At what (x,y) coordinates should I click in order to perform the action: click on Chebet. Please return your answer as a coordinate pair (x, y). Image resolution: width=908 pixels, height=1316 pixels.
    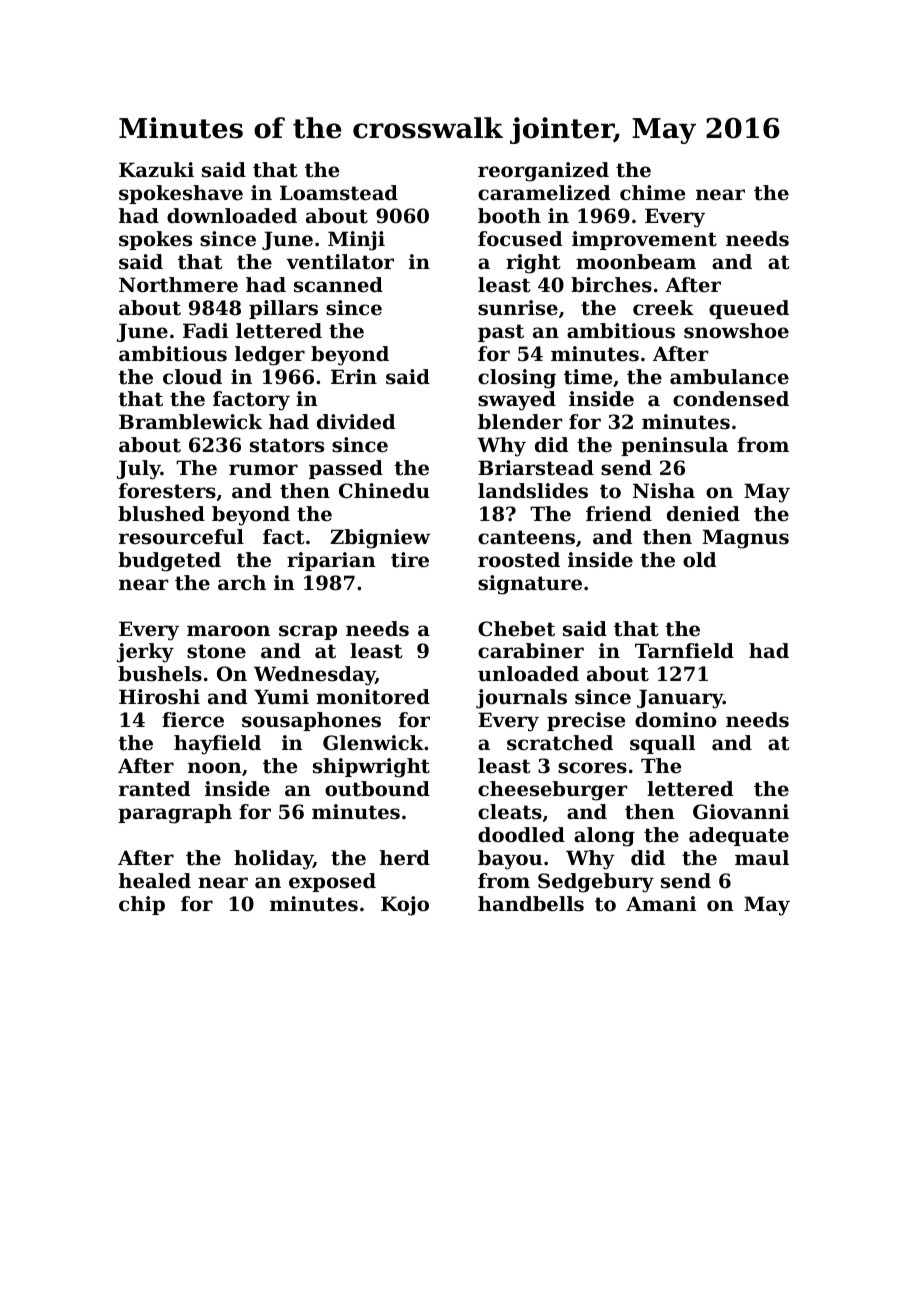
    Looking at the image, I should click on (516, 629).
